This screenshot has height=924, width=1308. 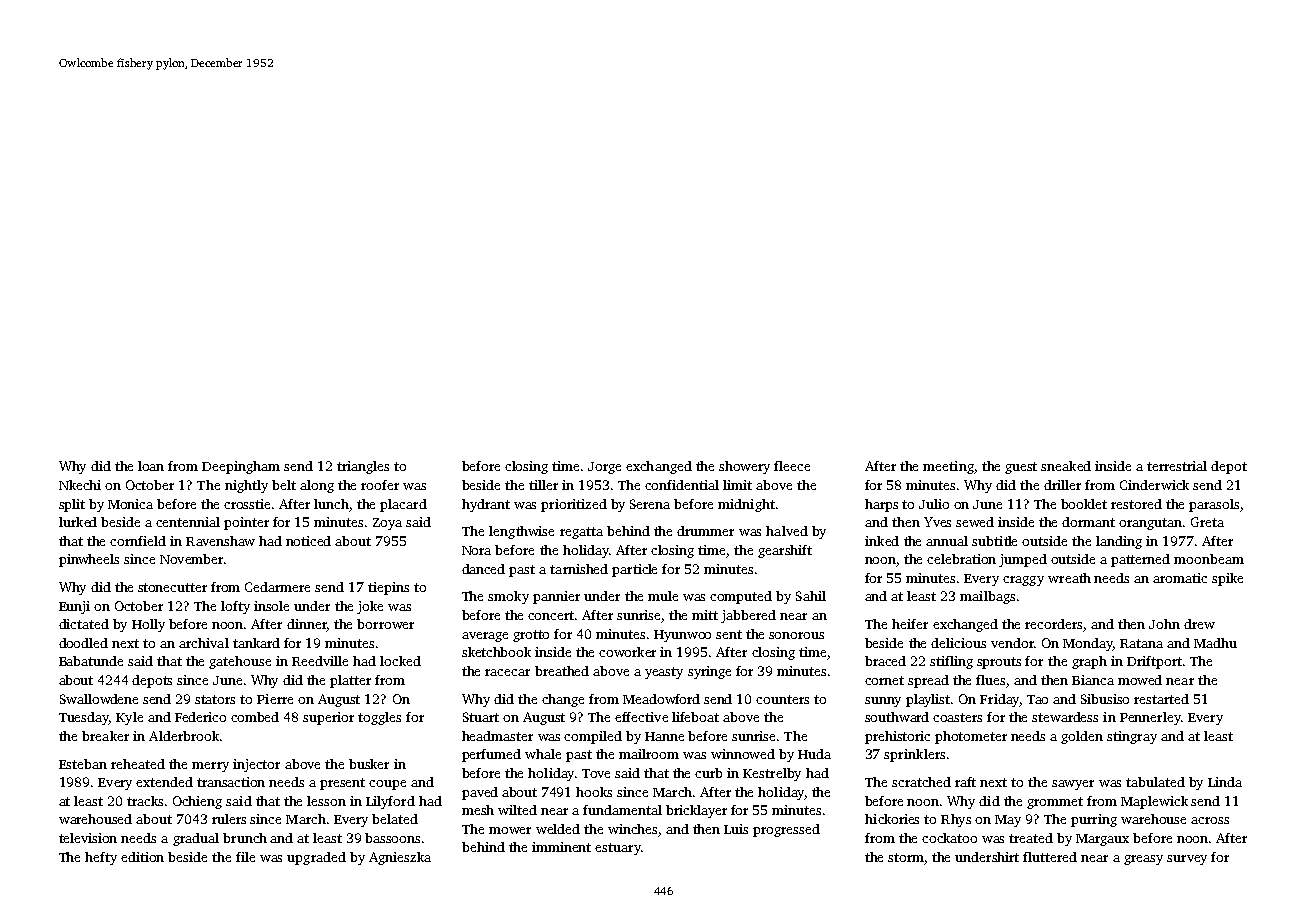 I want to click on danced, so click(x=483, y=569).
